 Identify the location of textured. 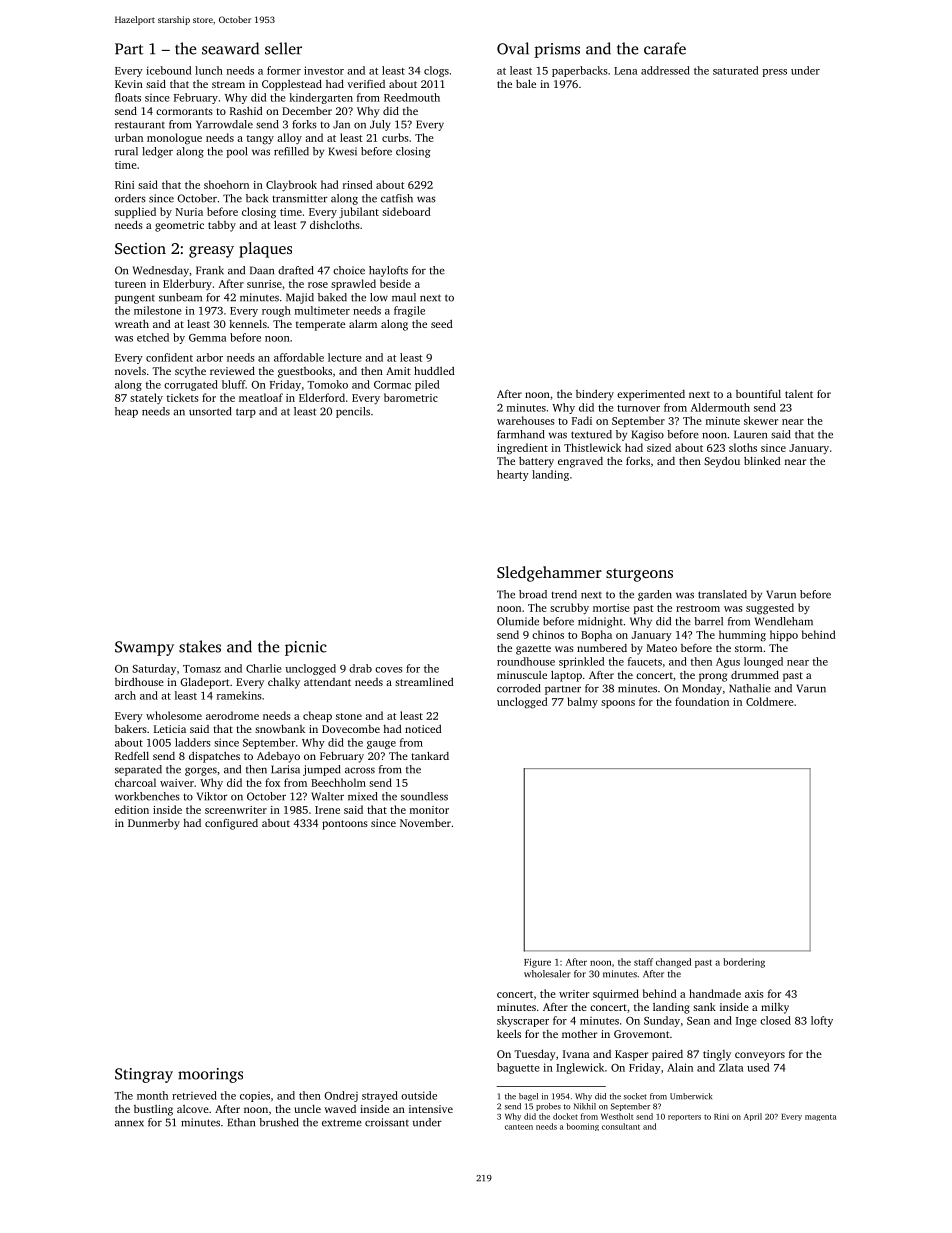
(591, 434).
